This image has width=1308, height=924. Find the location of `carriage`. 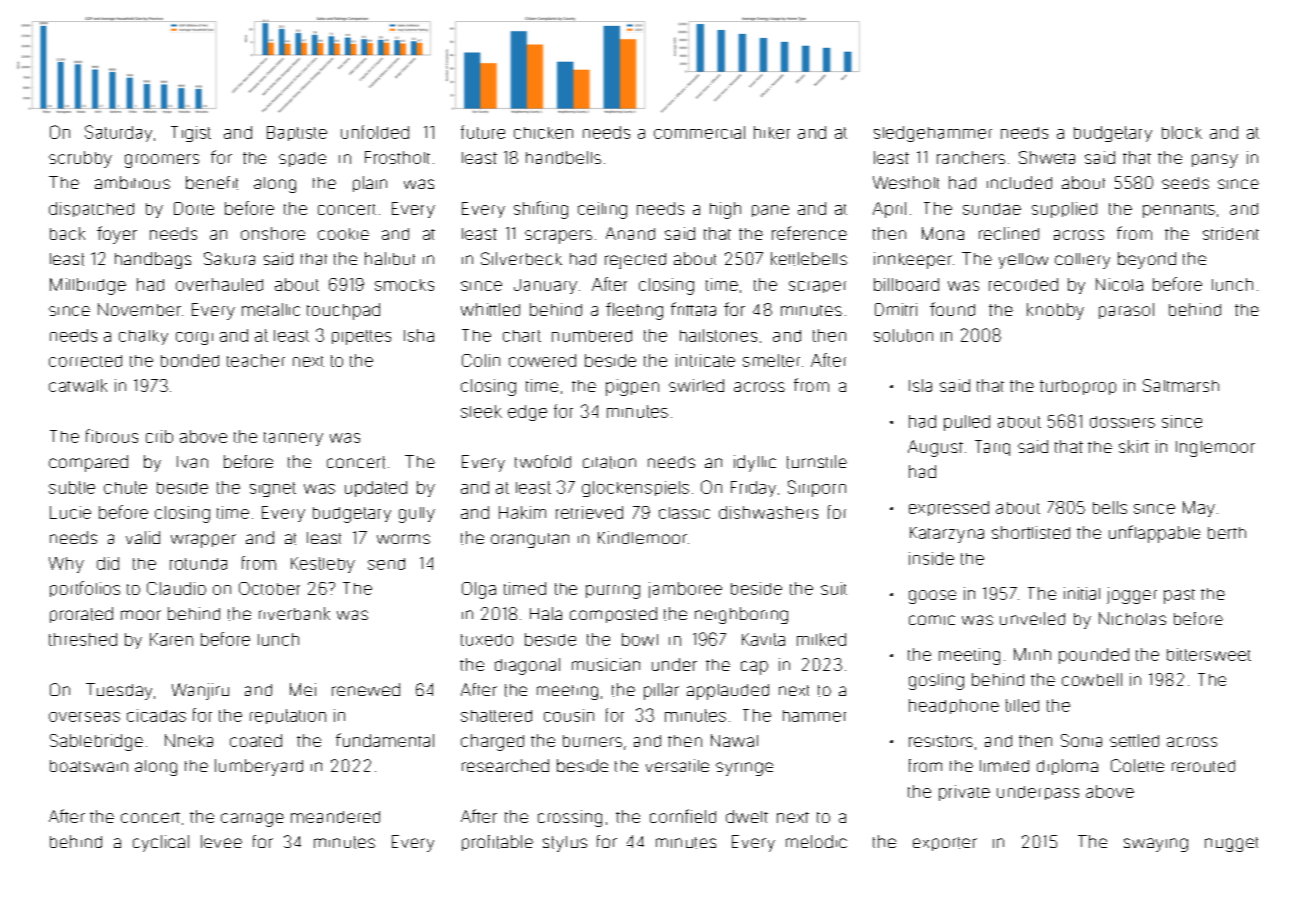

carriage is located at coordinates (252, 820).
